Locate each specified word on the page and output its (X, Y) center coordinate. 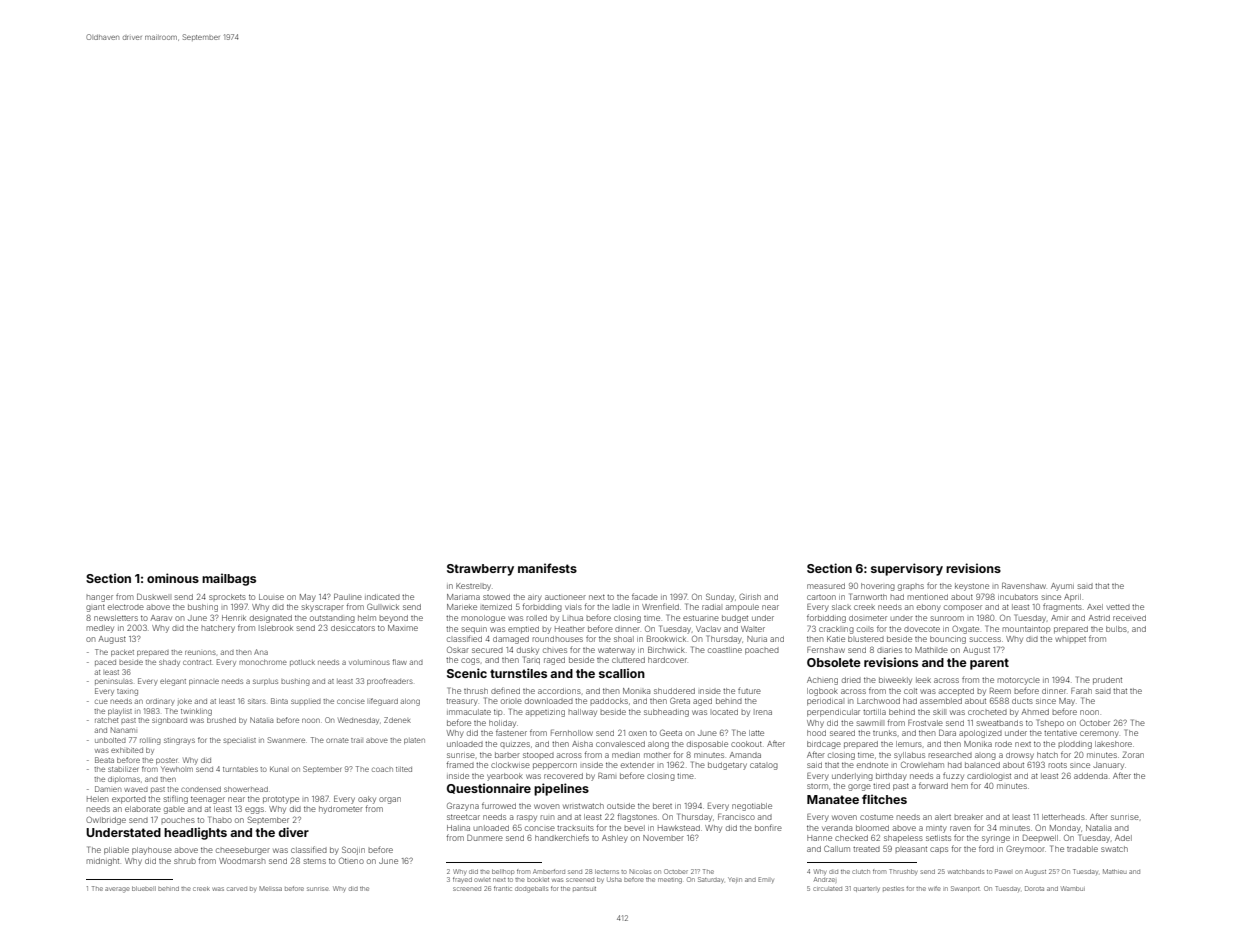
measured (826, 586)
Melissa (270, 888)
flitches (884, 799)
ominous (173, 578)
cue (101, 701)
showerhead (246, 789)
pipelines (561, 789)
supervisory (907, 569)
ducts (1022, 701)
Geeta (671, 732)
